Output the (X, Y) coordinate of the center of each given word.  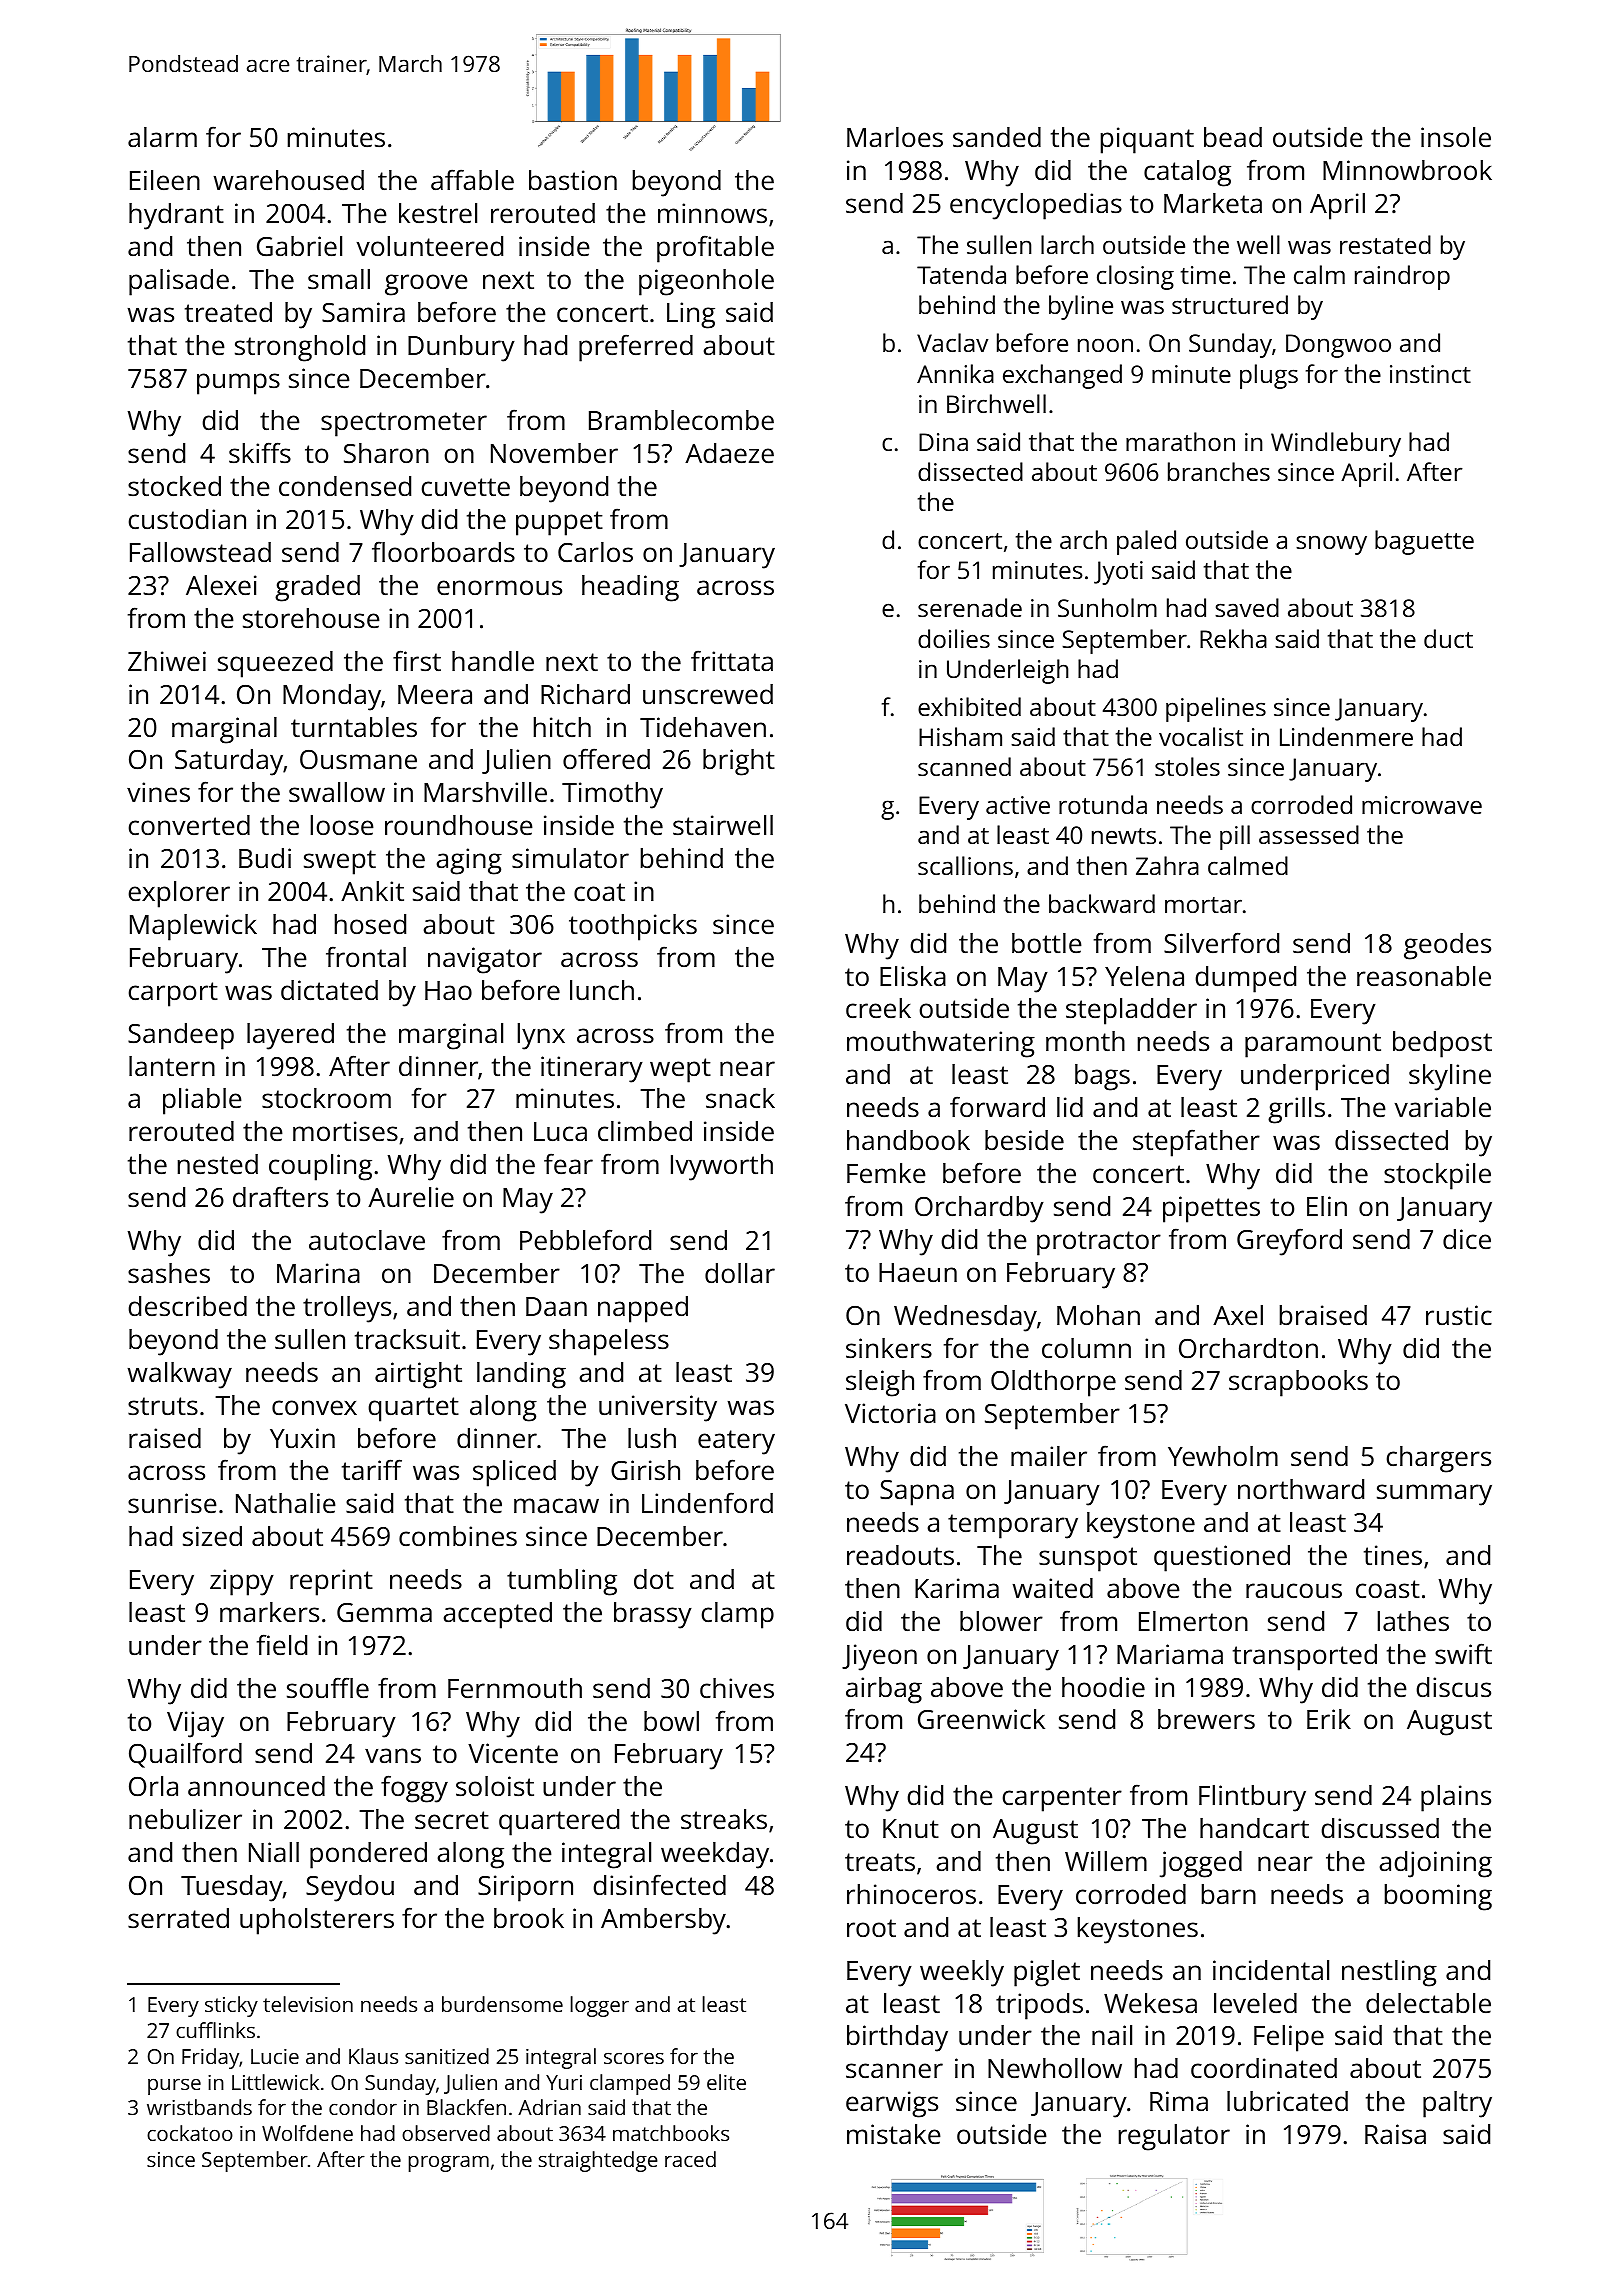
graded (317, 588)
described (187, 1306)
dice (1467, 1239)
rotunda (1103, 804)
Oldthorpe (1053, 1383)
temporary (1013, 1526)
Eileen (165, 180)
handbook (908, 1140)
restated (1385, 244)
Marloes (895, 137)
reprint (331, 1582)
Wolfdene (307, 2133)
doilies (954, 638)
